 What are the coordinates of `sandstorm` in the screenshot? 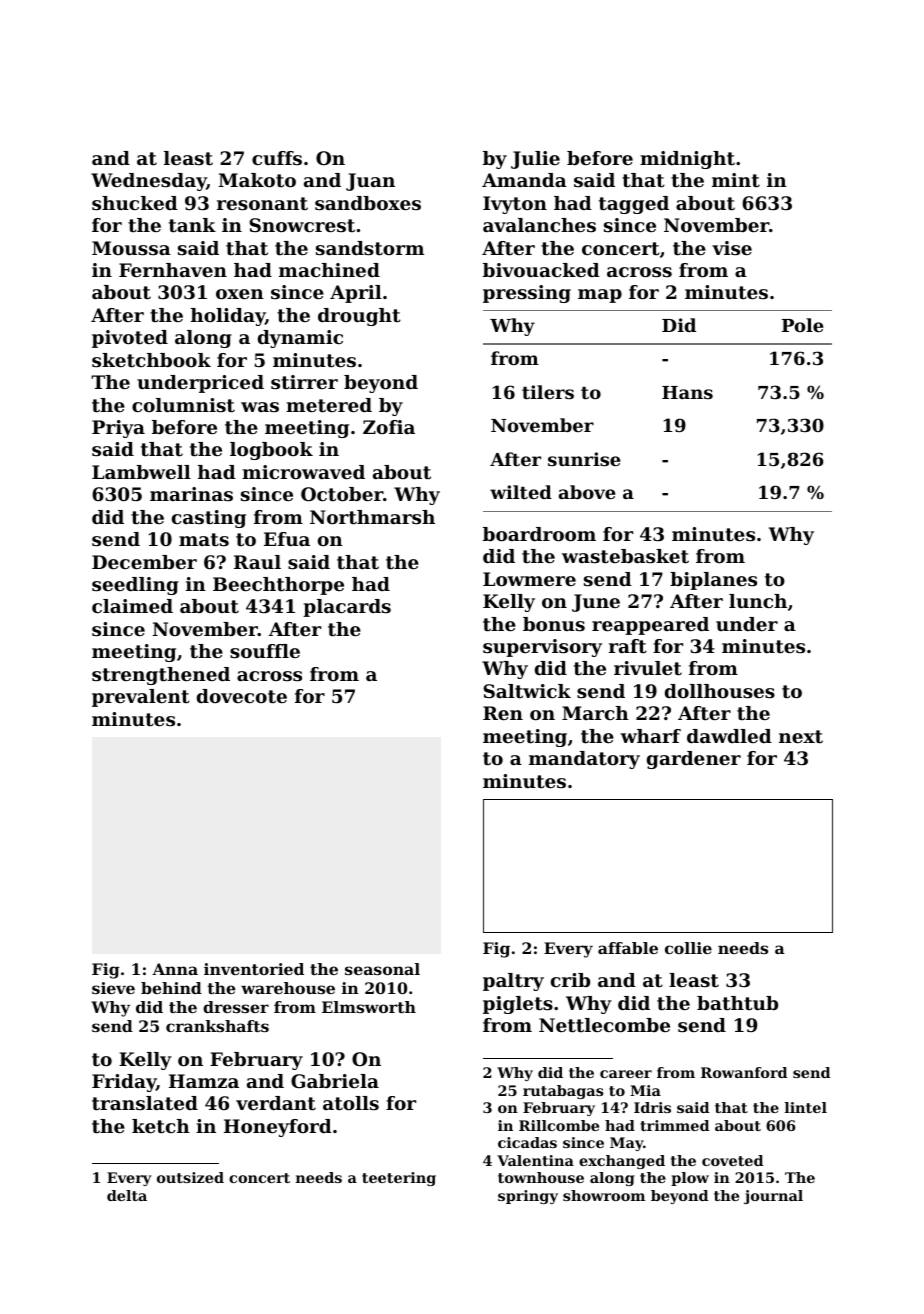 It's located at (370, 248).
